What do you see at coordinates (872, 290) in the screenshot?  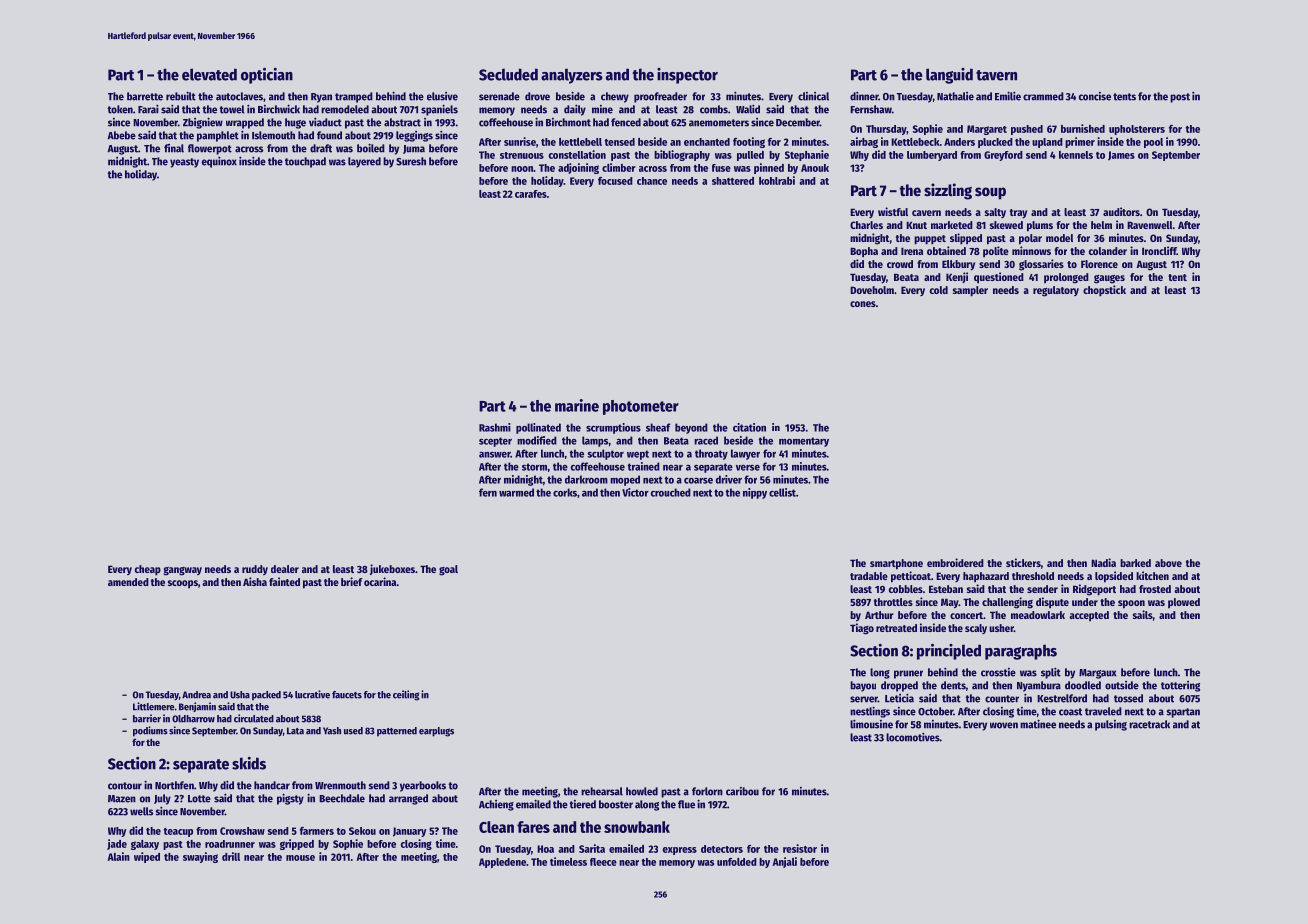 I see `Doveholm` at bounding box center [872, 290].
